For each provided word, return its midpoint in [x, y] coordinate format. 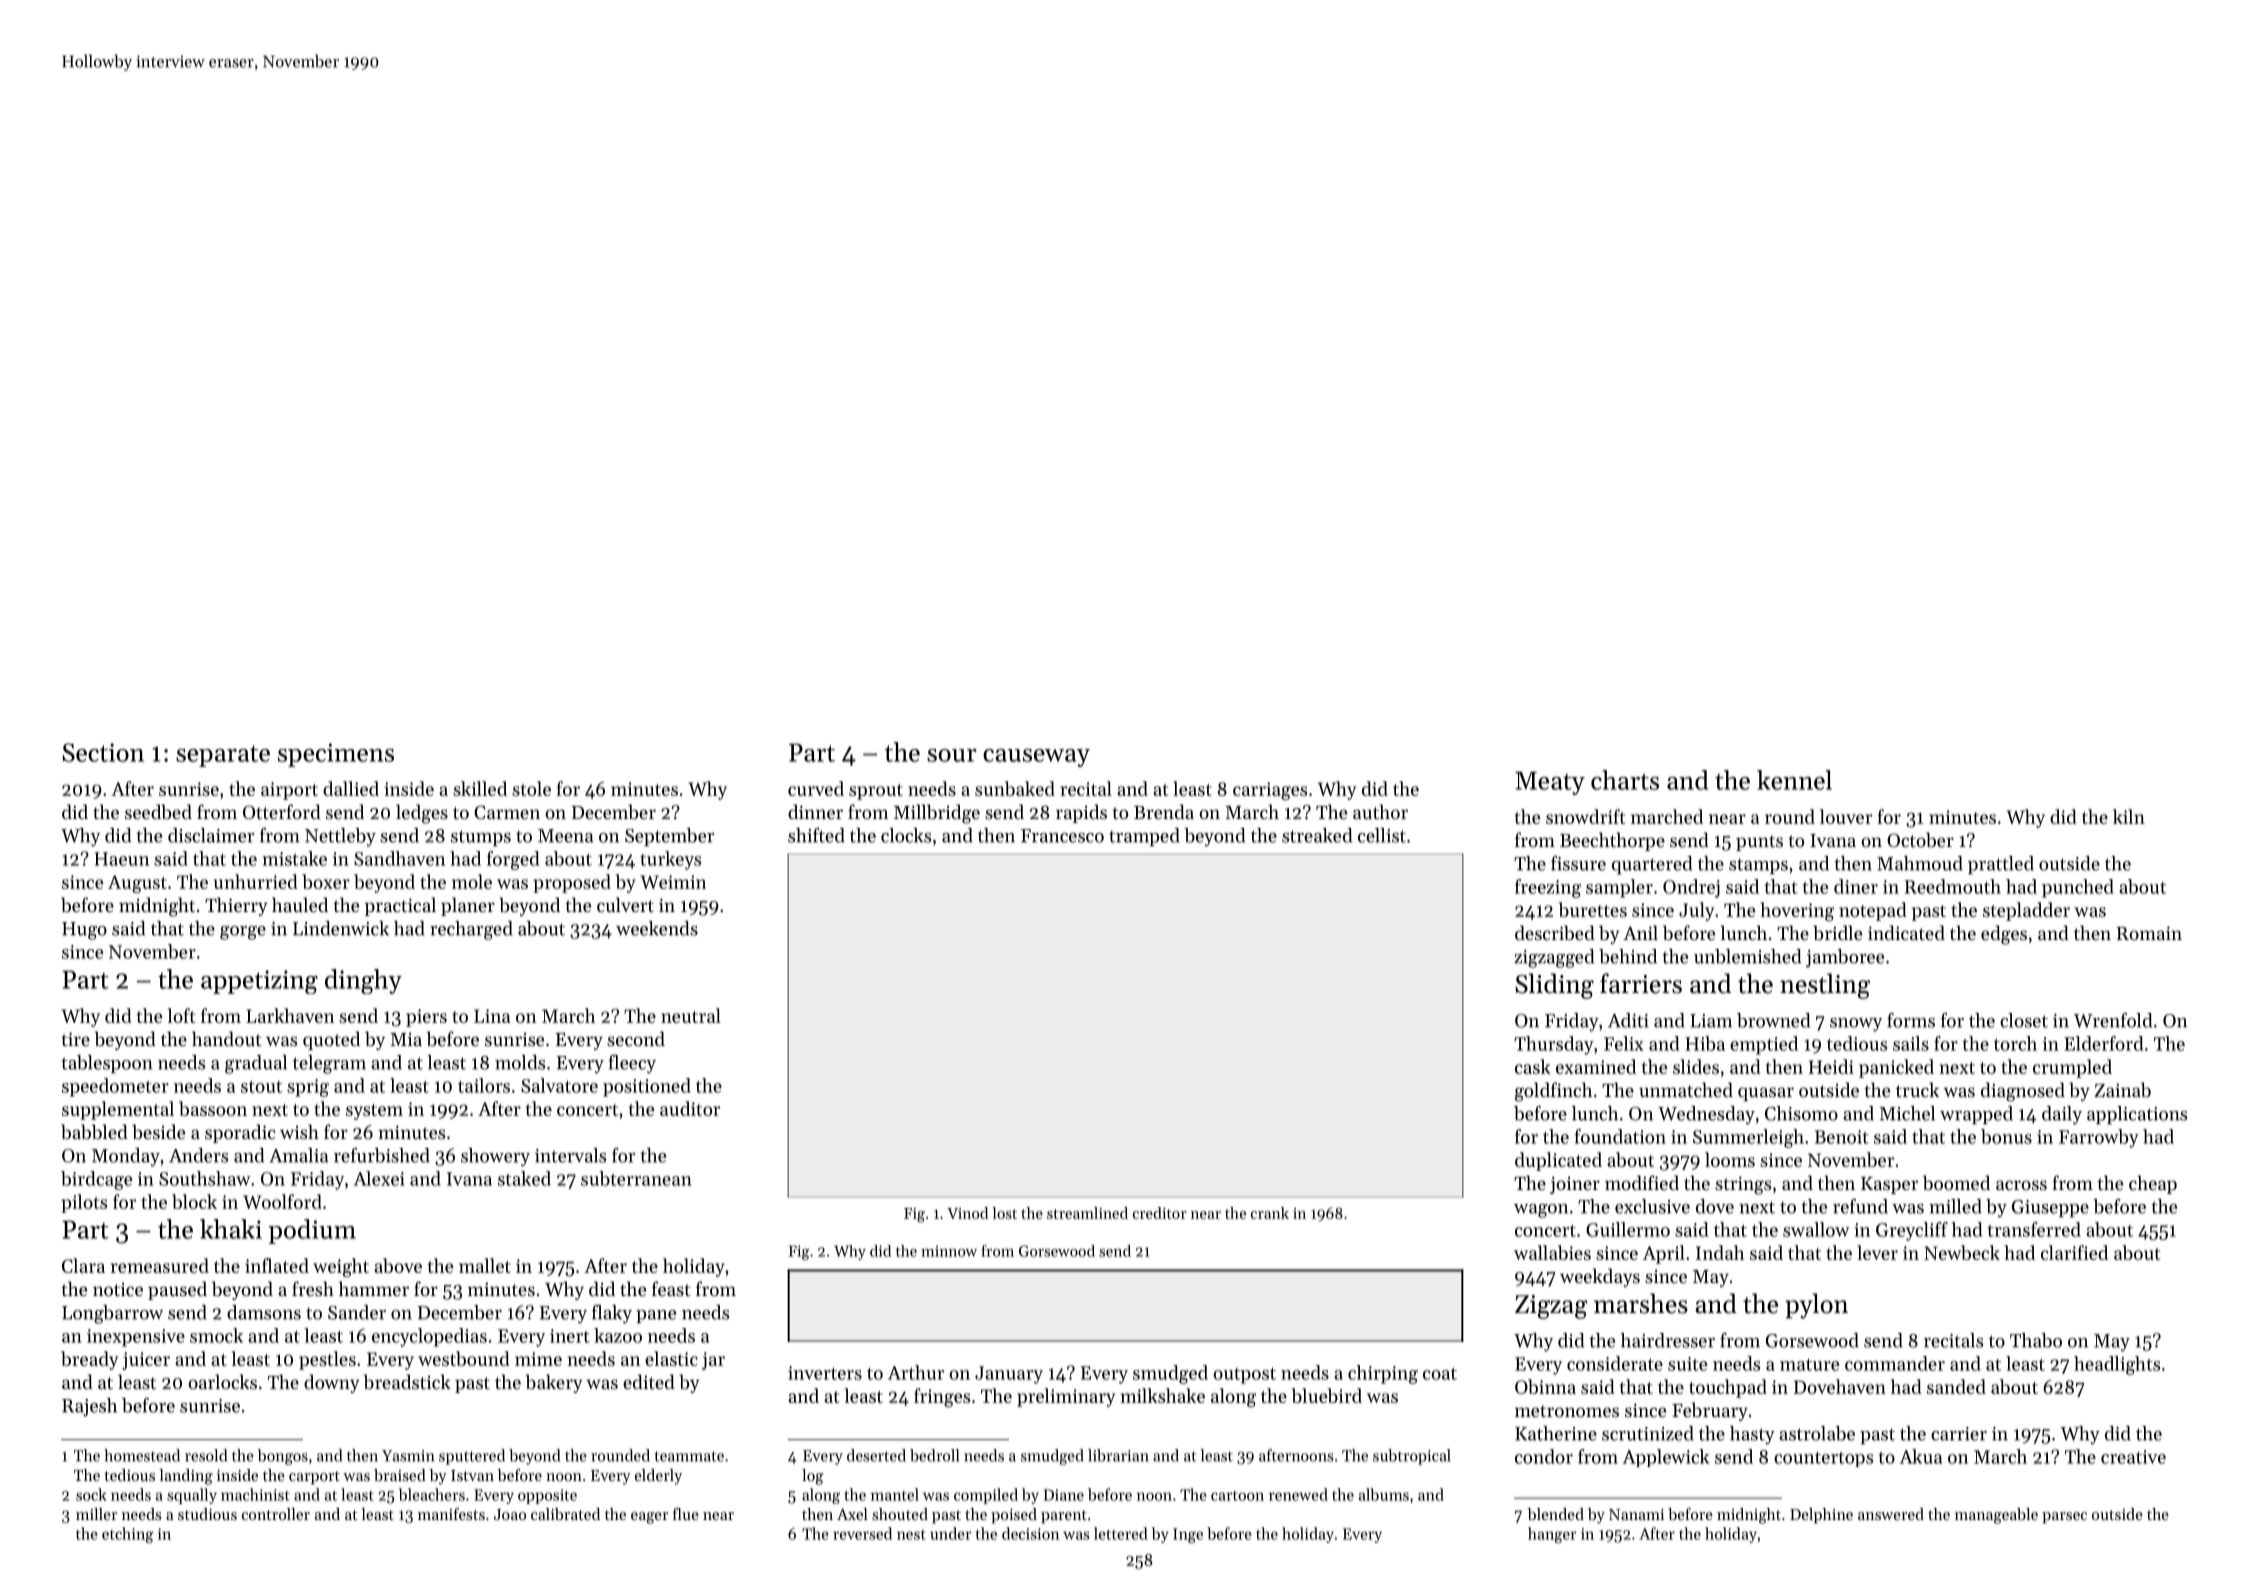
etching [128, 1535]
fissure [1578, 863]
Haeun [121, 859]
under [950, 1533]
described [1555, 933]
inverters [825, 1373]
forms [1911, 1020]
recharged [471, 930]
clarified [2074, 1252]
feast [671, 1288]
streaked [1317, 835]
